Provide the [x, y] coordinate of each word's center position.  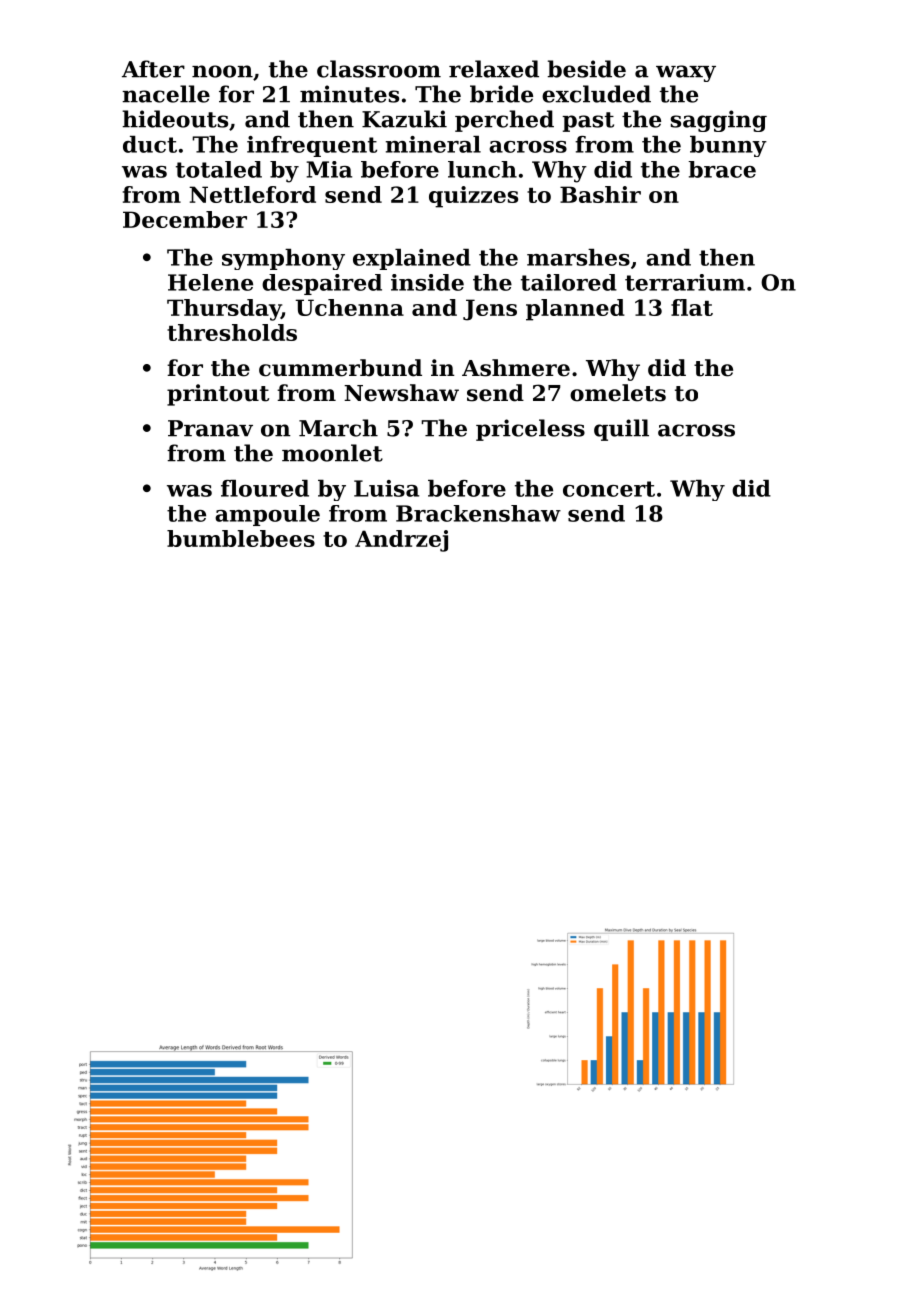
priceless [530, 430]
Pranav [210, 428]
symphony [283, 259]
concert [609, 489]
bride [501, 94]
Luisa [386, 488]
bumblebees [241, 538]
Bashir [600, 194]
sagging [719, 121]
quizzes [473, 197]
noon [222, 71]
